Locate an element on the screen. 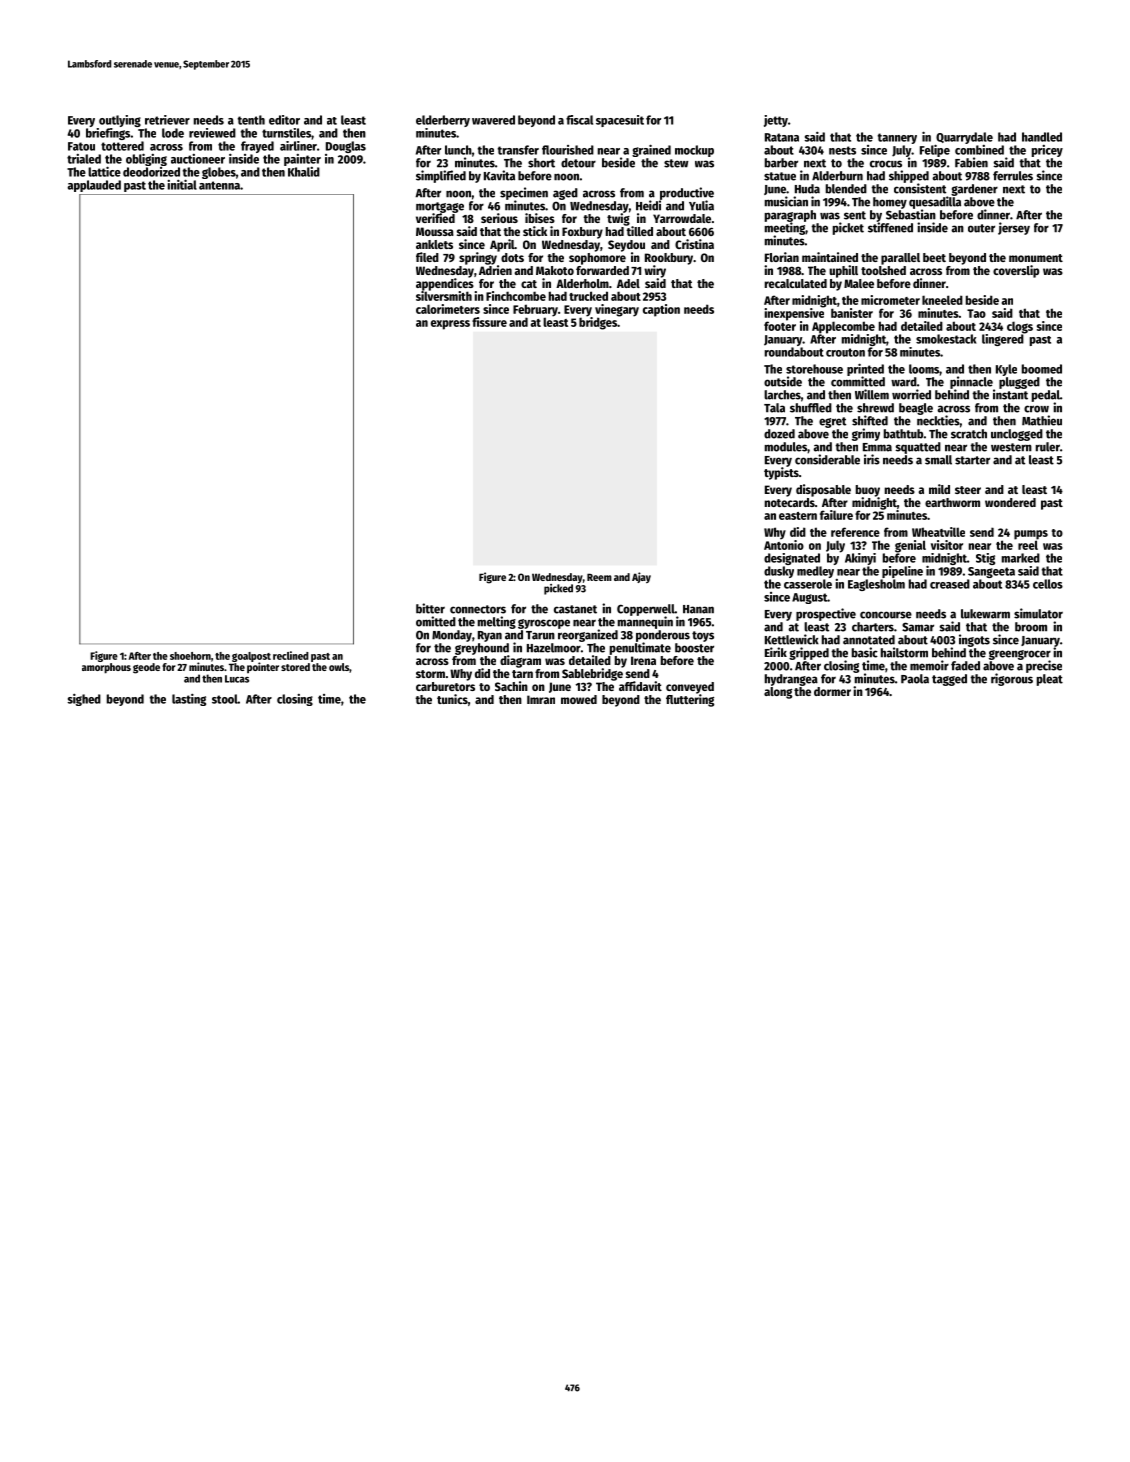  express is located at coordinates (450, 325).
